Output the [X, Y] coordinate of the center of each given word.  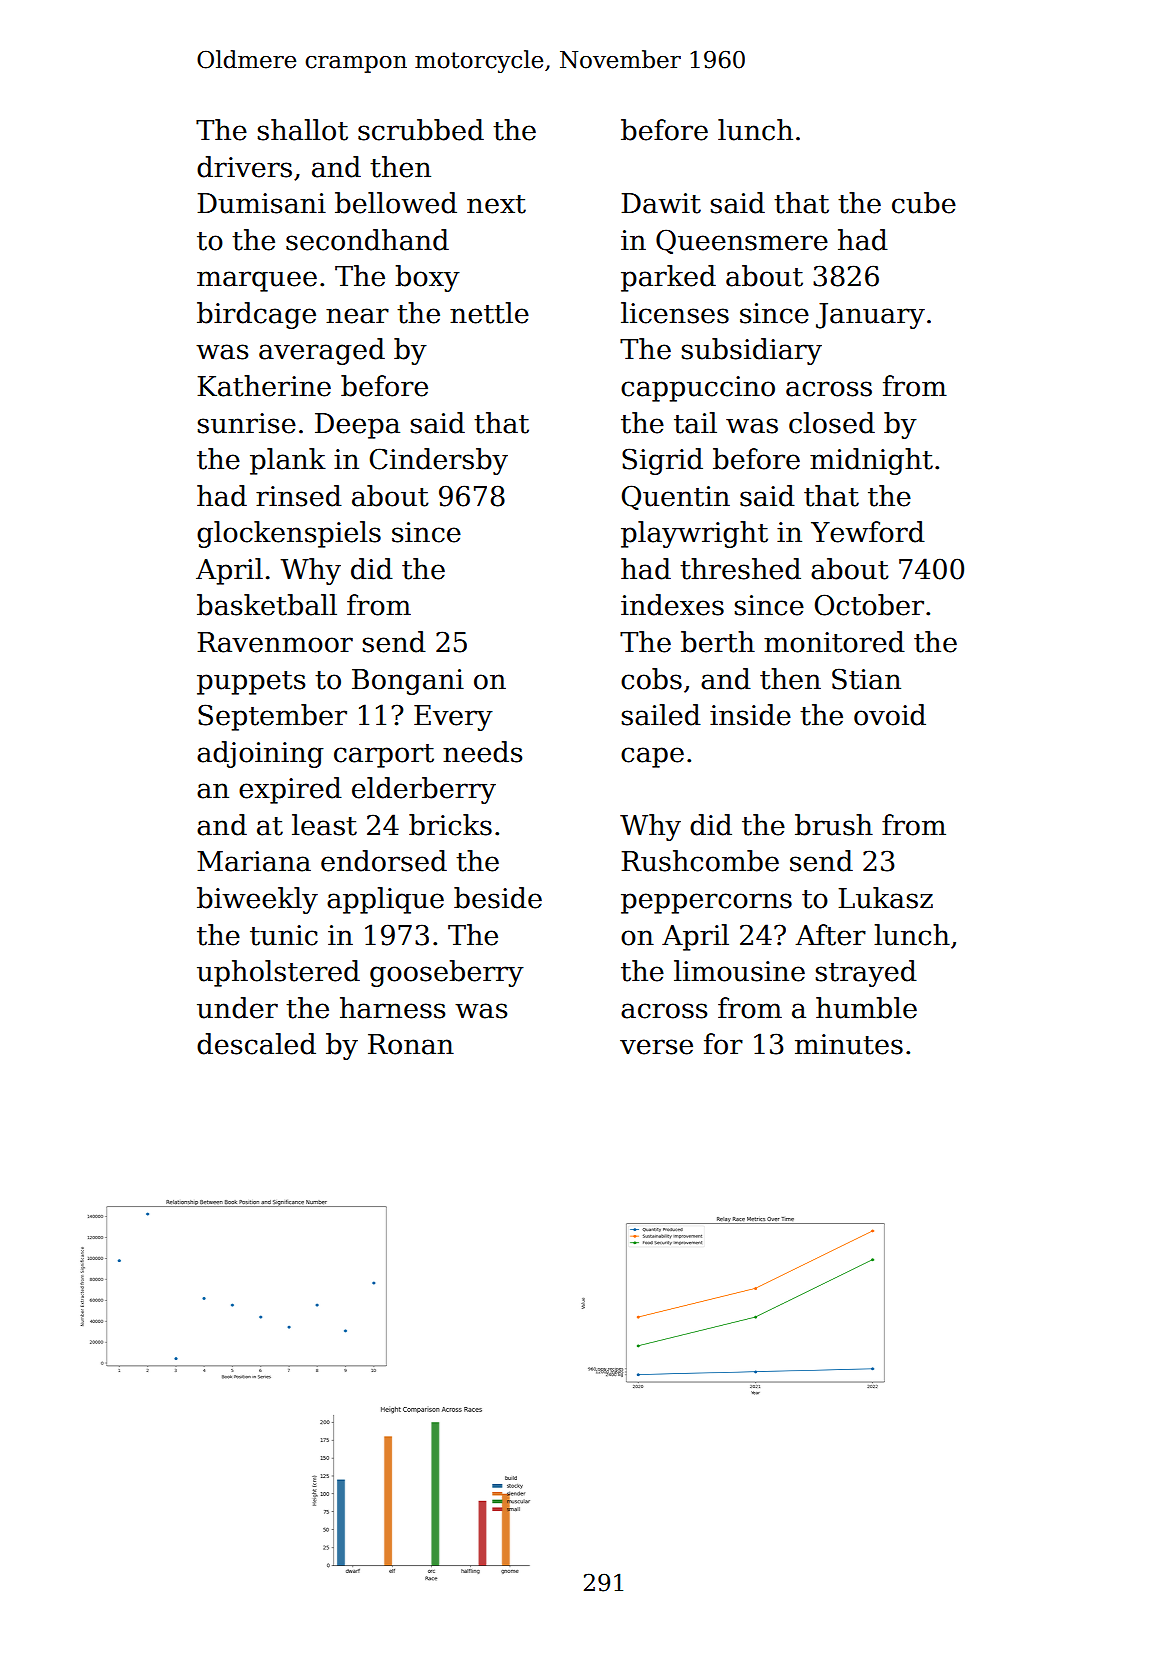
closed [832, 423]
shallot [303, 130]
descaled [256, 1044]
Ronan [411, 1044]
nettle [489, 313]
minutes [849, 1044]
